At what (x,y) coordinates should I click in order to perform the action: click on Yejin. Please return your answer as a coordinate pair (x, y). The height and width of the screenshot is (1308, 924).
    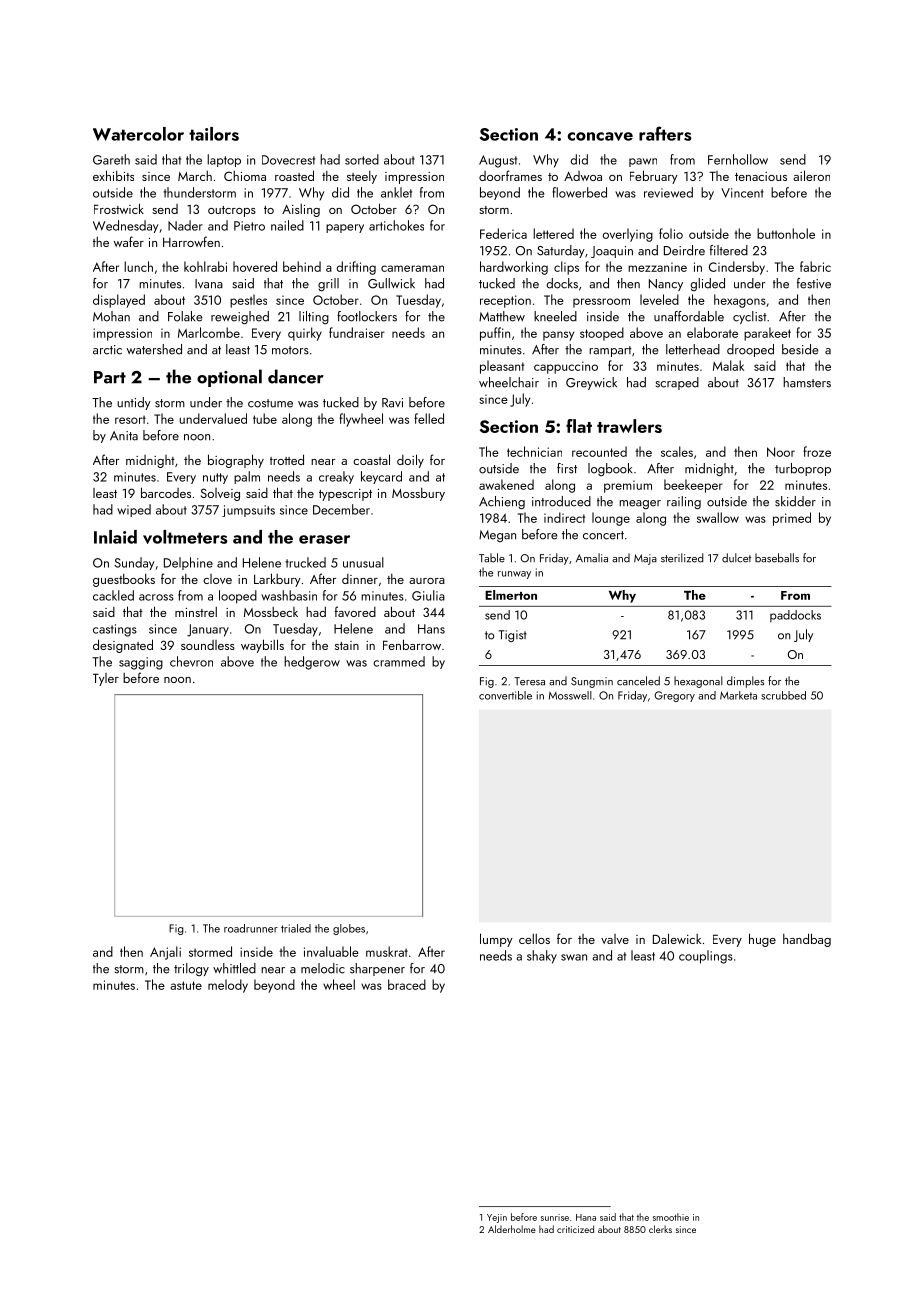
    Looking at the image, I should click on (497, 1218).
